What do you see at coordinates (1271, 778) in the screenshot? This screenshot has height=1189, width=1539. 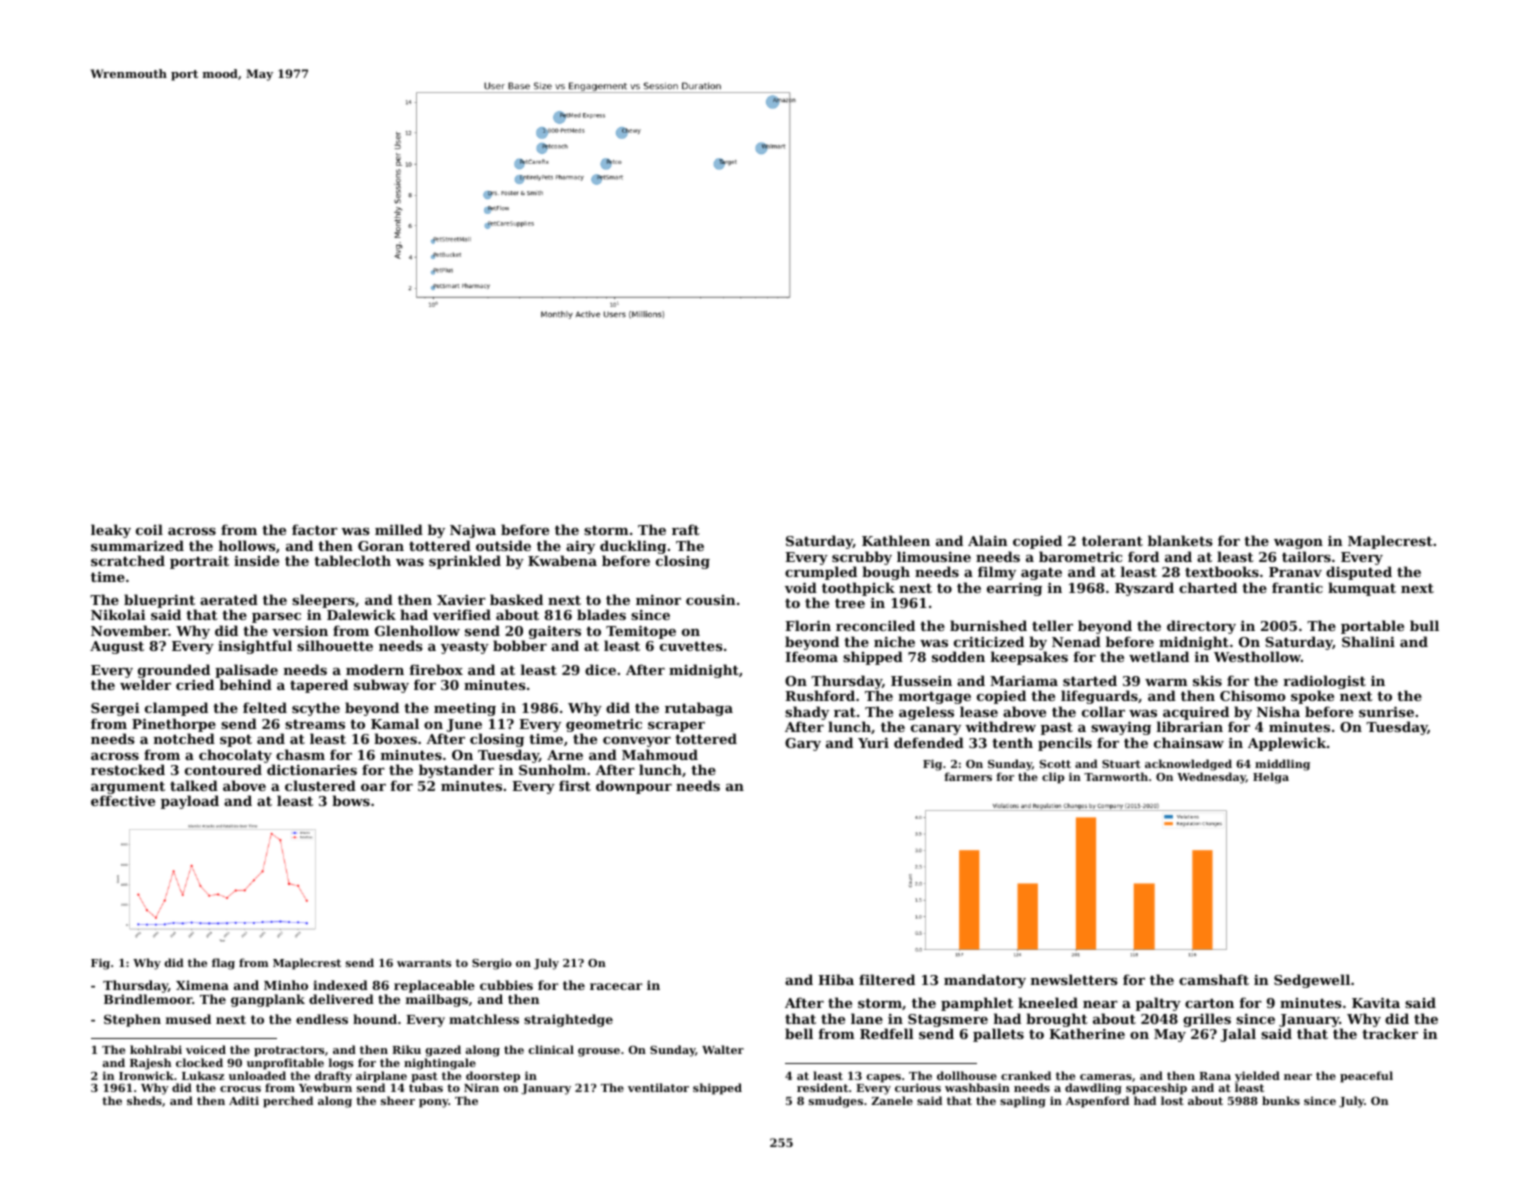 I see `Helga` at bounding box center [1271, 778].
